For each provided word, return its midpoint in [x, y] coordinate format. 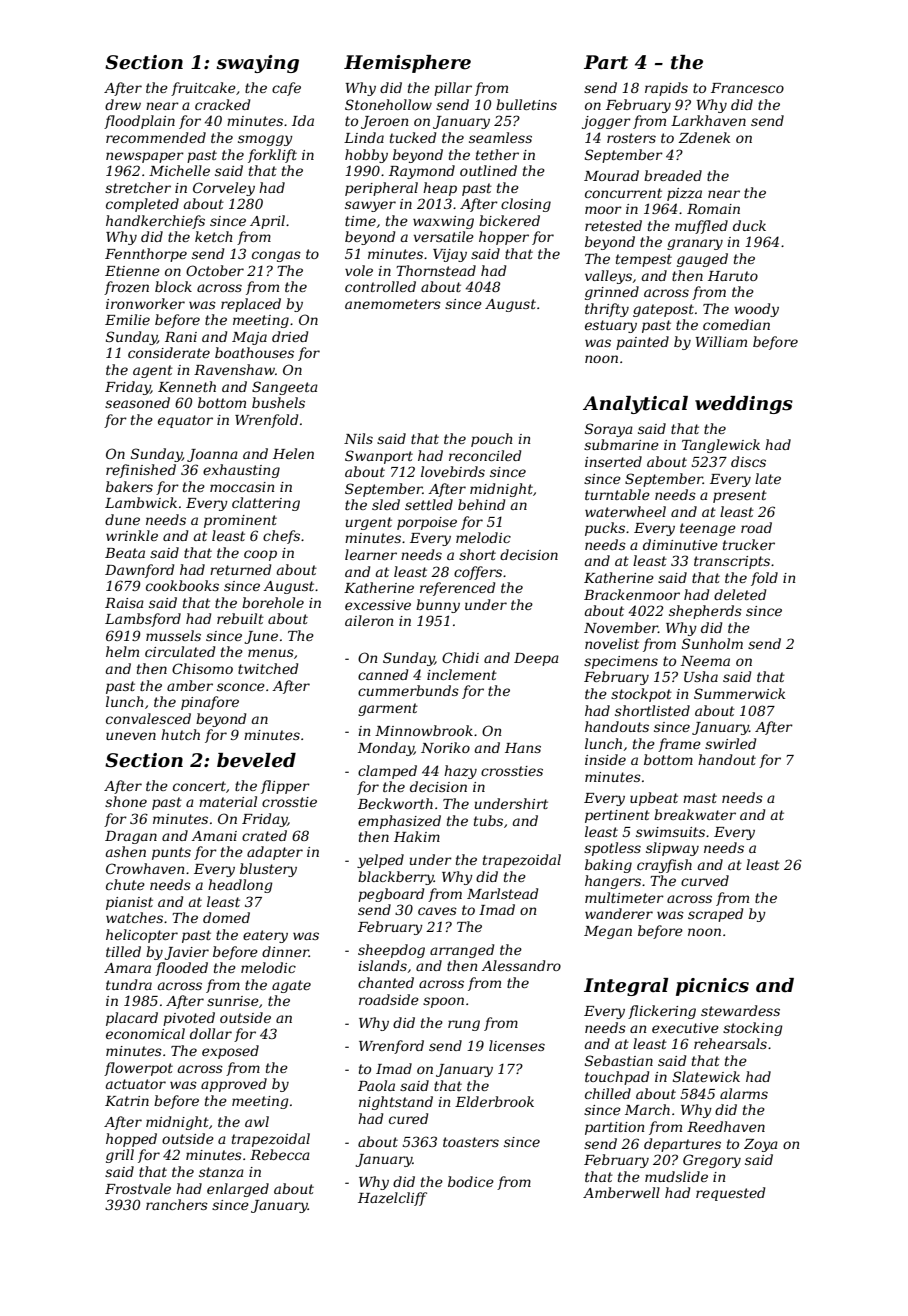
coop [260, 555]
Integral [626, 987]
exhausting [241, 471]
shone [126, 801]
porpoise [427, 523]
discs [748, 461]
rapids [666, 89]
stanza [221, 1172]
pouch [492, 440]
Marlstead [502, 893]
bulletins [526, 104]
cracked [222, 104]
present [740, 496]
